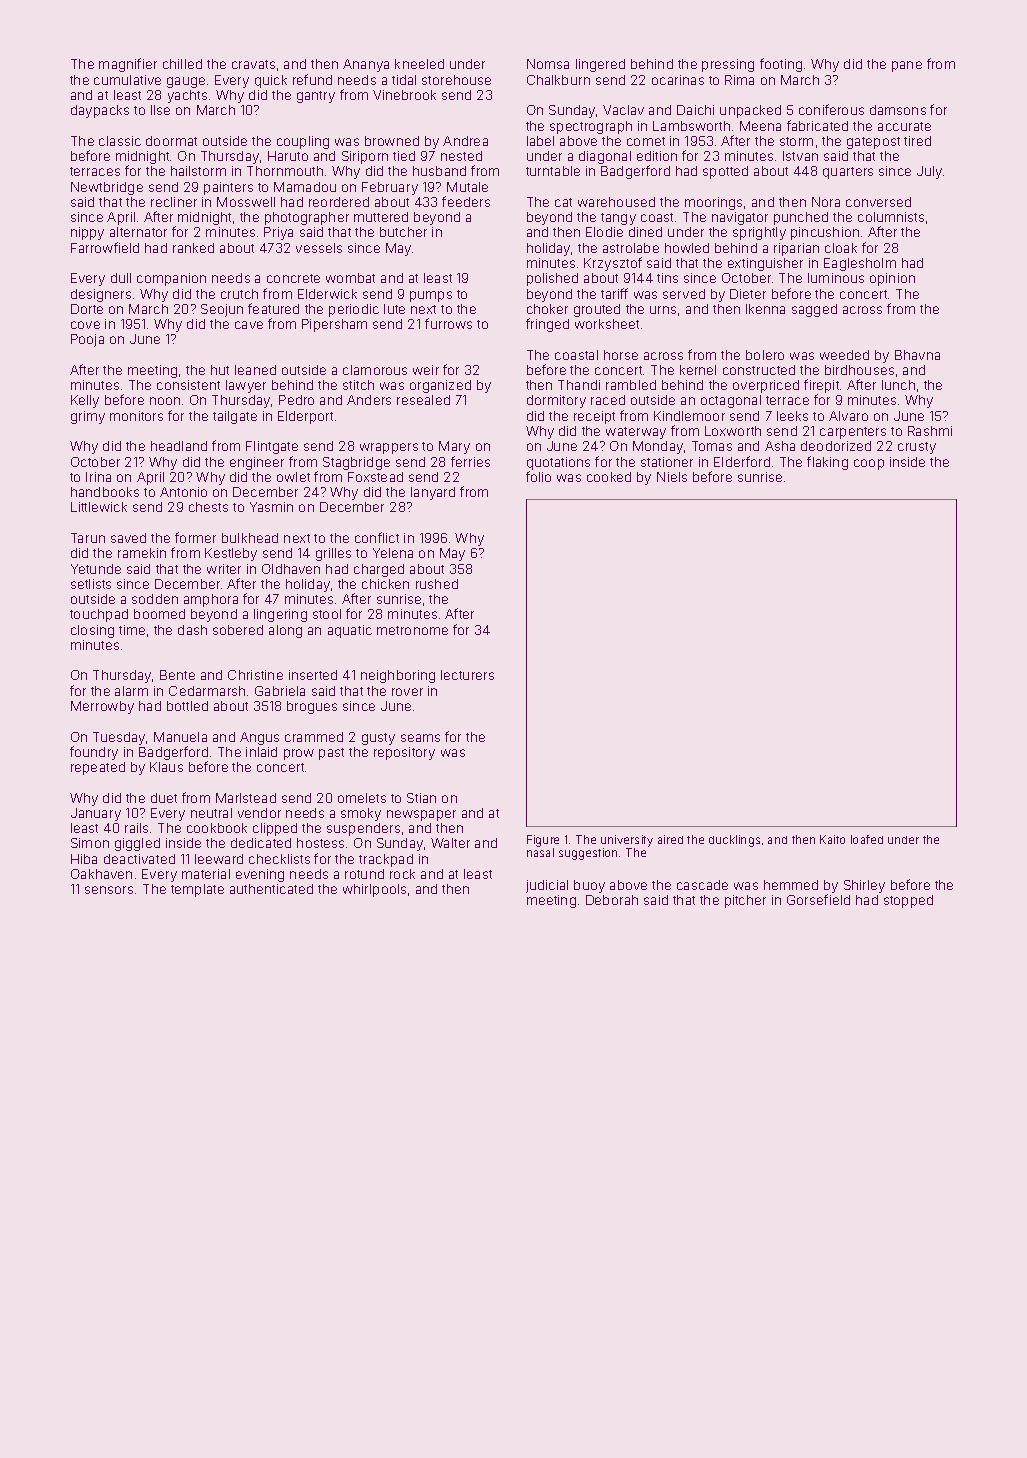 The height and width of the screenshot is (1458, 1027). Describe the element at coordinates (96, 569) in the screenshot. I see `Yetunde` at that location.
